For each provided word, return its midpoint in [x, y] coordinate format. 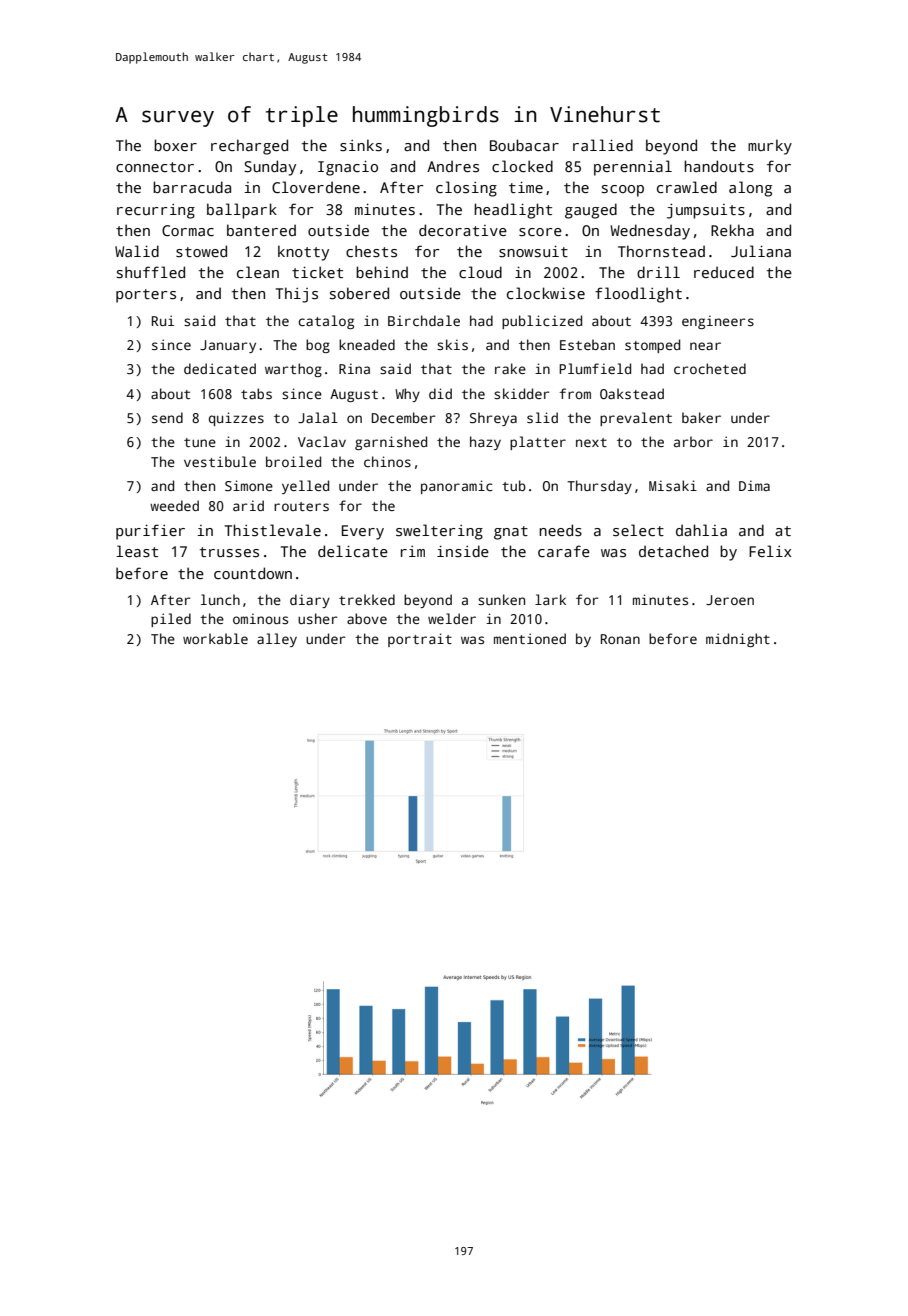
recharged [249, 147]
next [591, 442]
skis [452, 344]
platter [538, 443]
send [167, 417]
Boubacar [524, 145]
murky [770, 147]
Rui [163, 320]
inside [463, 551]
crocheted [710, 368]
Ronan [620, 639]
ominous [260, 618]
